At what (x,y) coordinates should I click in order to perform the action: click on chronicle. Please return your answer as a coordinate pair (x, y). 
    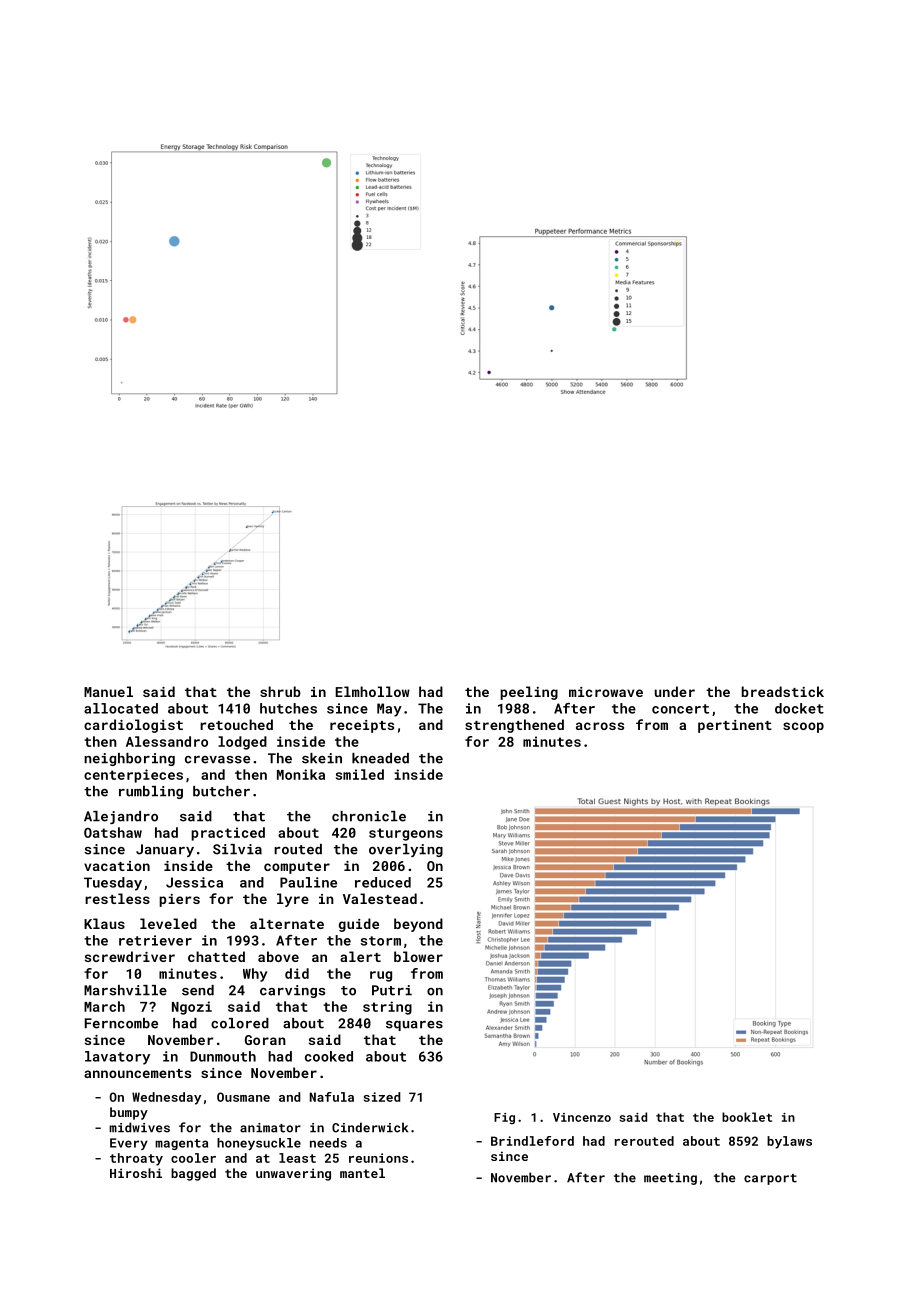
    Looking at the image, I should click on (369, 816).
